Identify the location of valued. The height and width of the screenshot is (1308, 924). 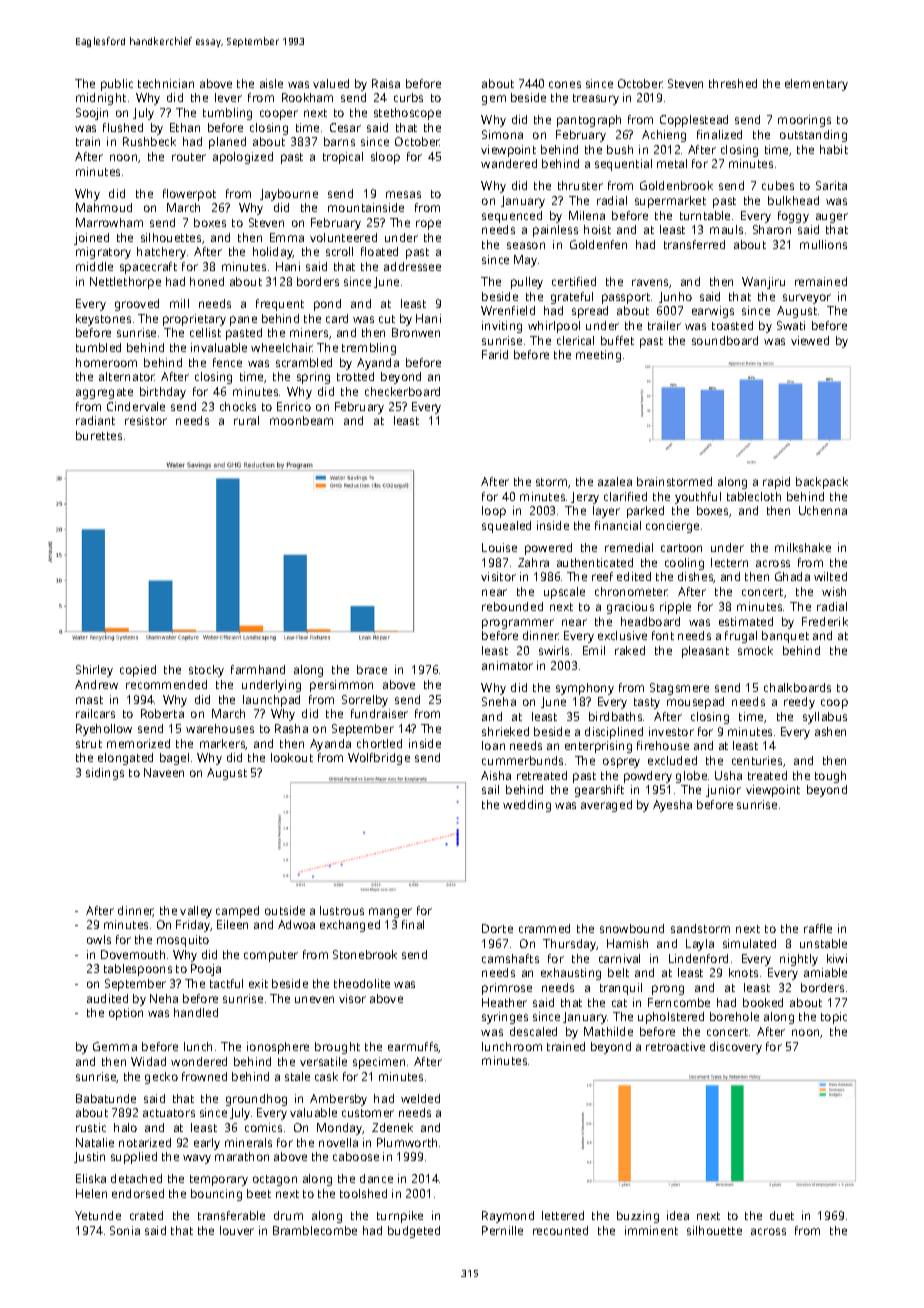
(331, 83).
